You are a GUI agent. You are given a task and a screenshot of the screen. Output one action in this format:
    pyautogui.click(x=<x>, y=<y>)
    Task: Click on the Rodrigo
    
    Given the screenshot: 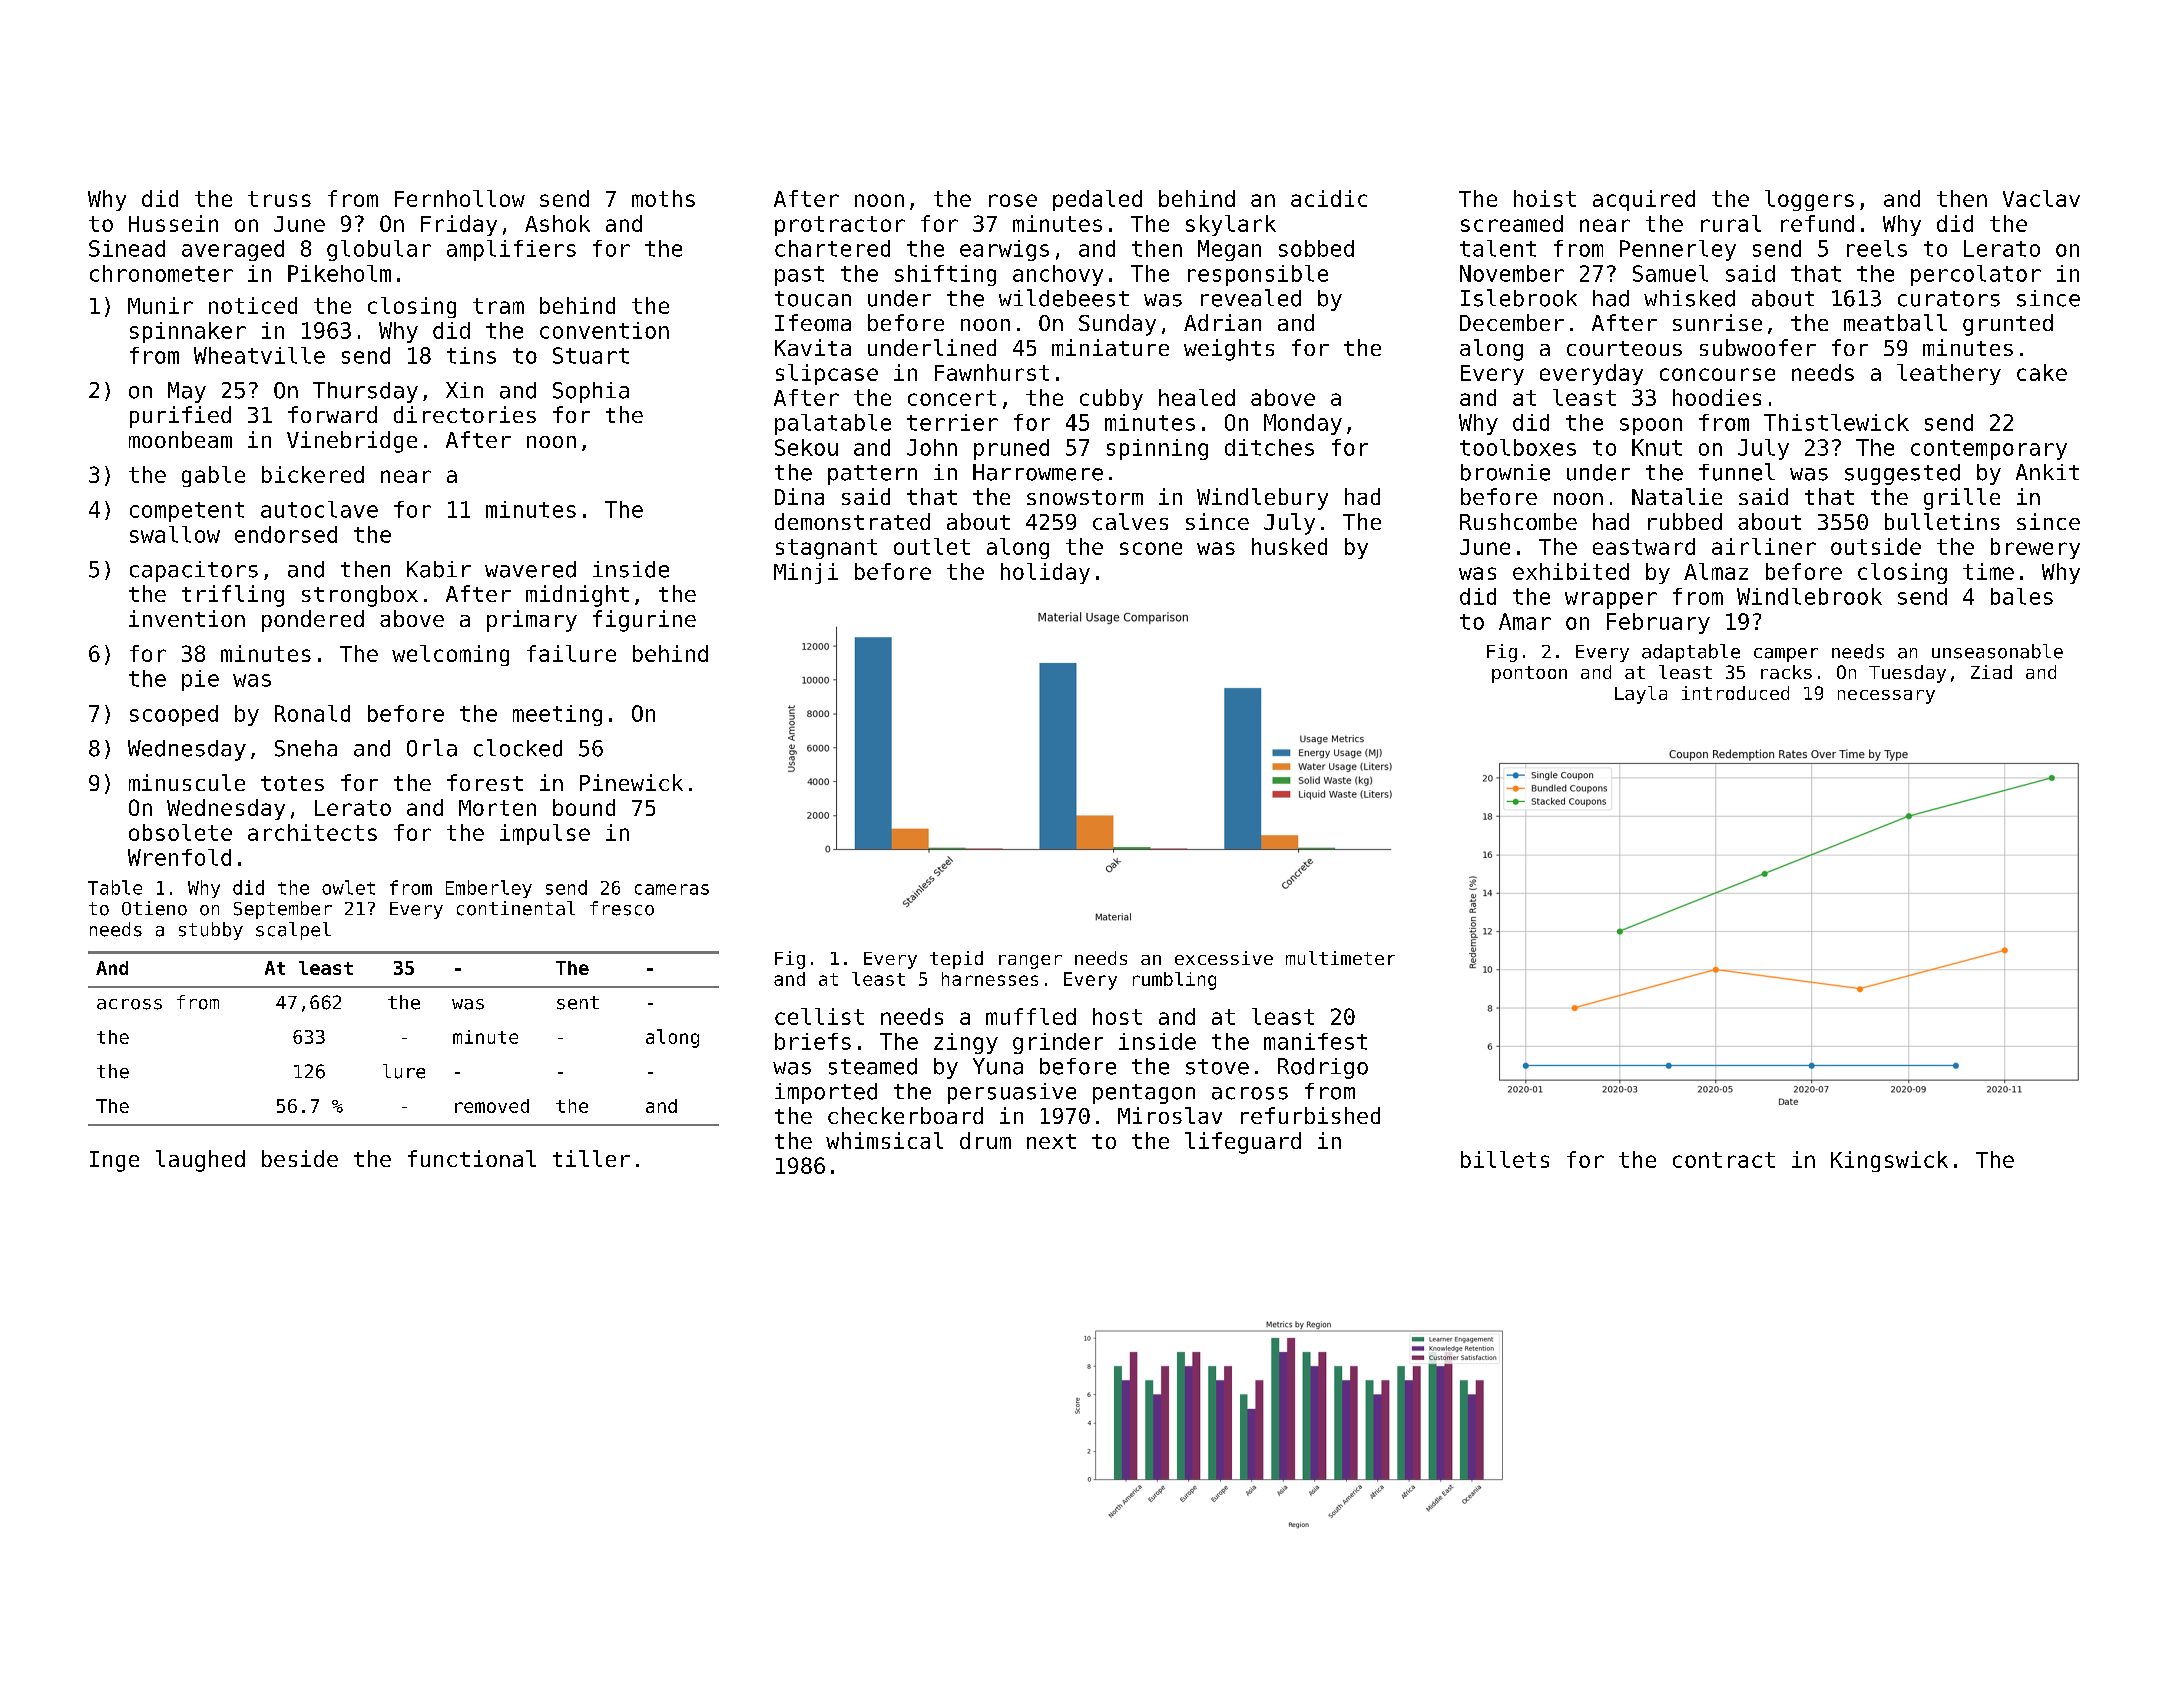 What is the action you would take?
    pyautogui.click(x=1323, y=1068)
